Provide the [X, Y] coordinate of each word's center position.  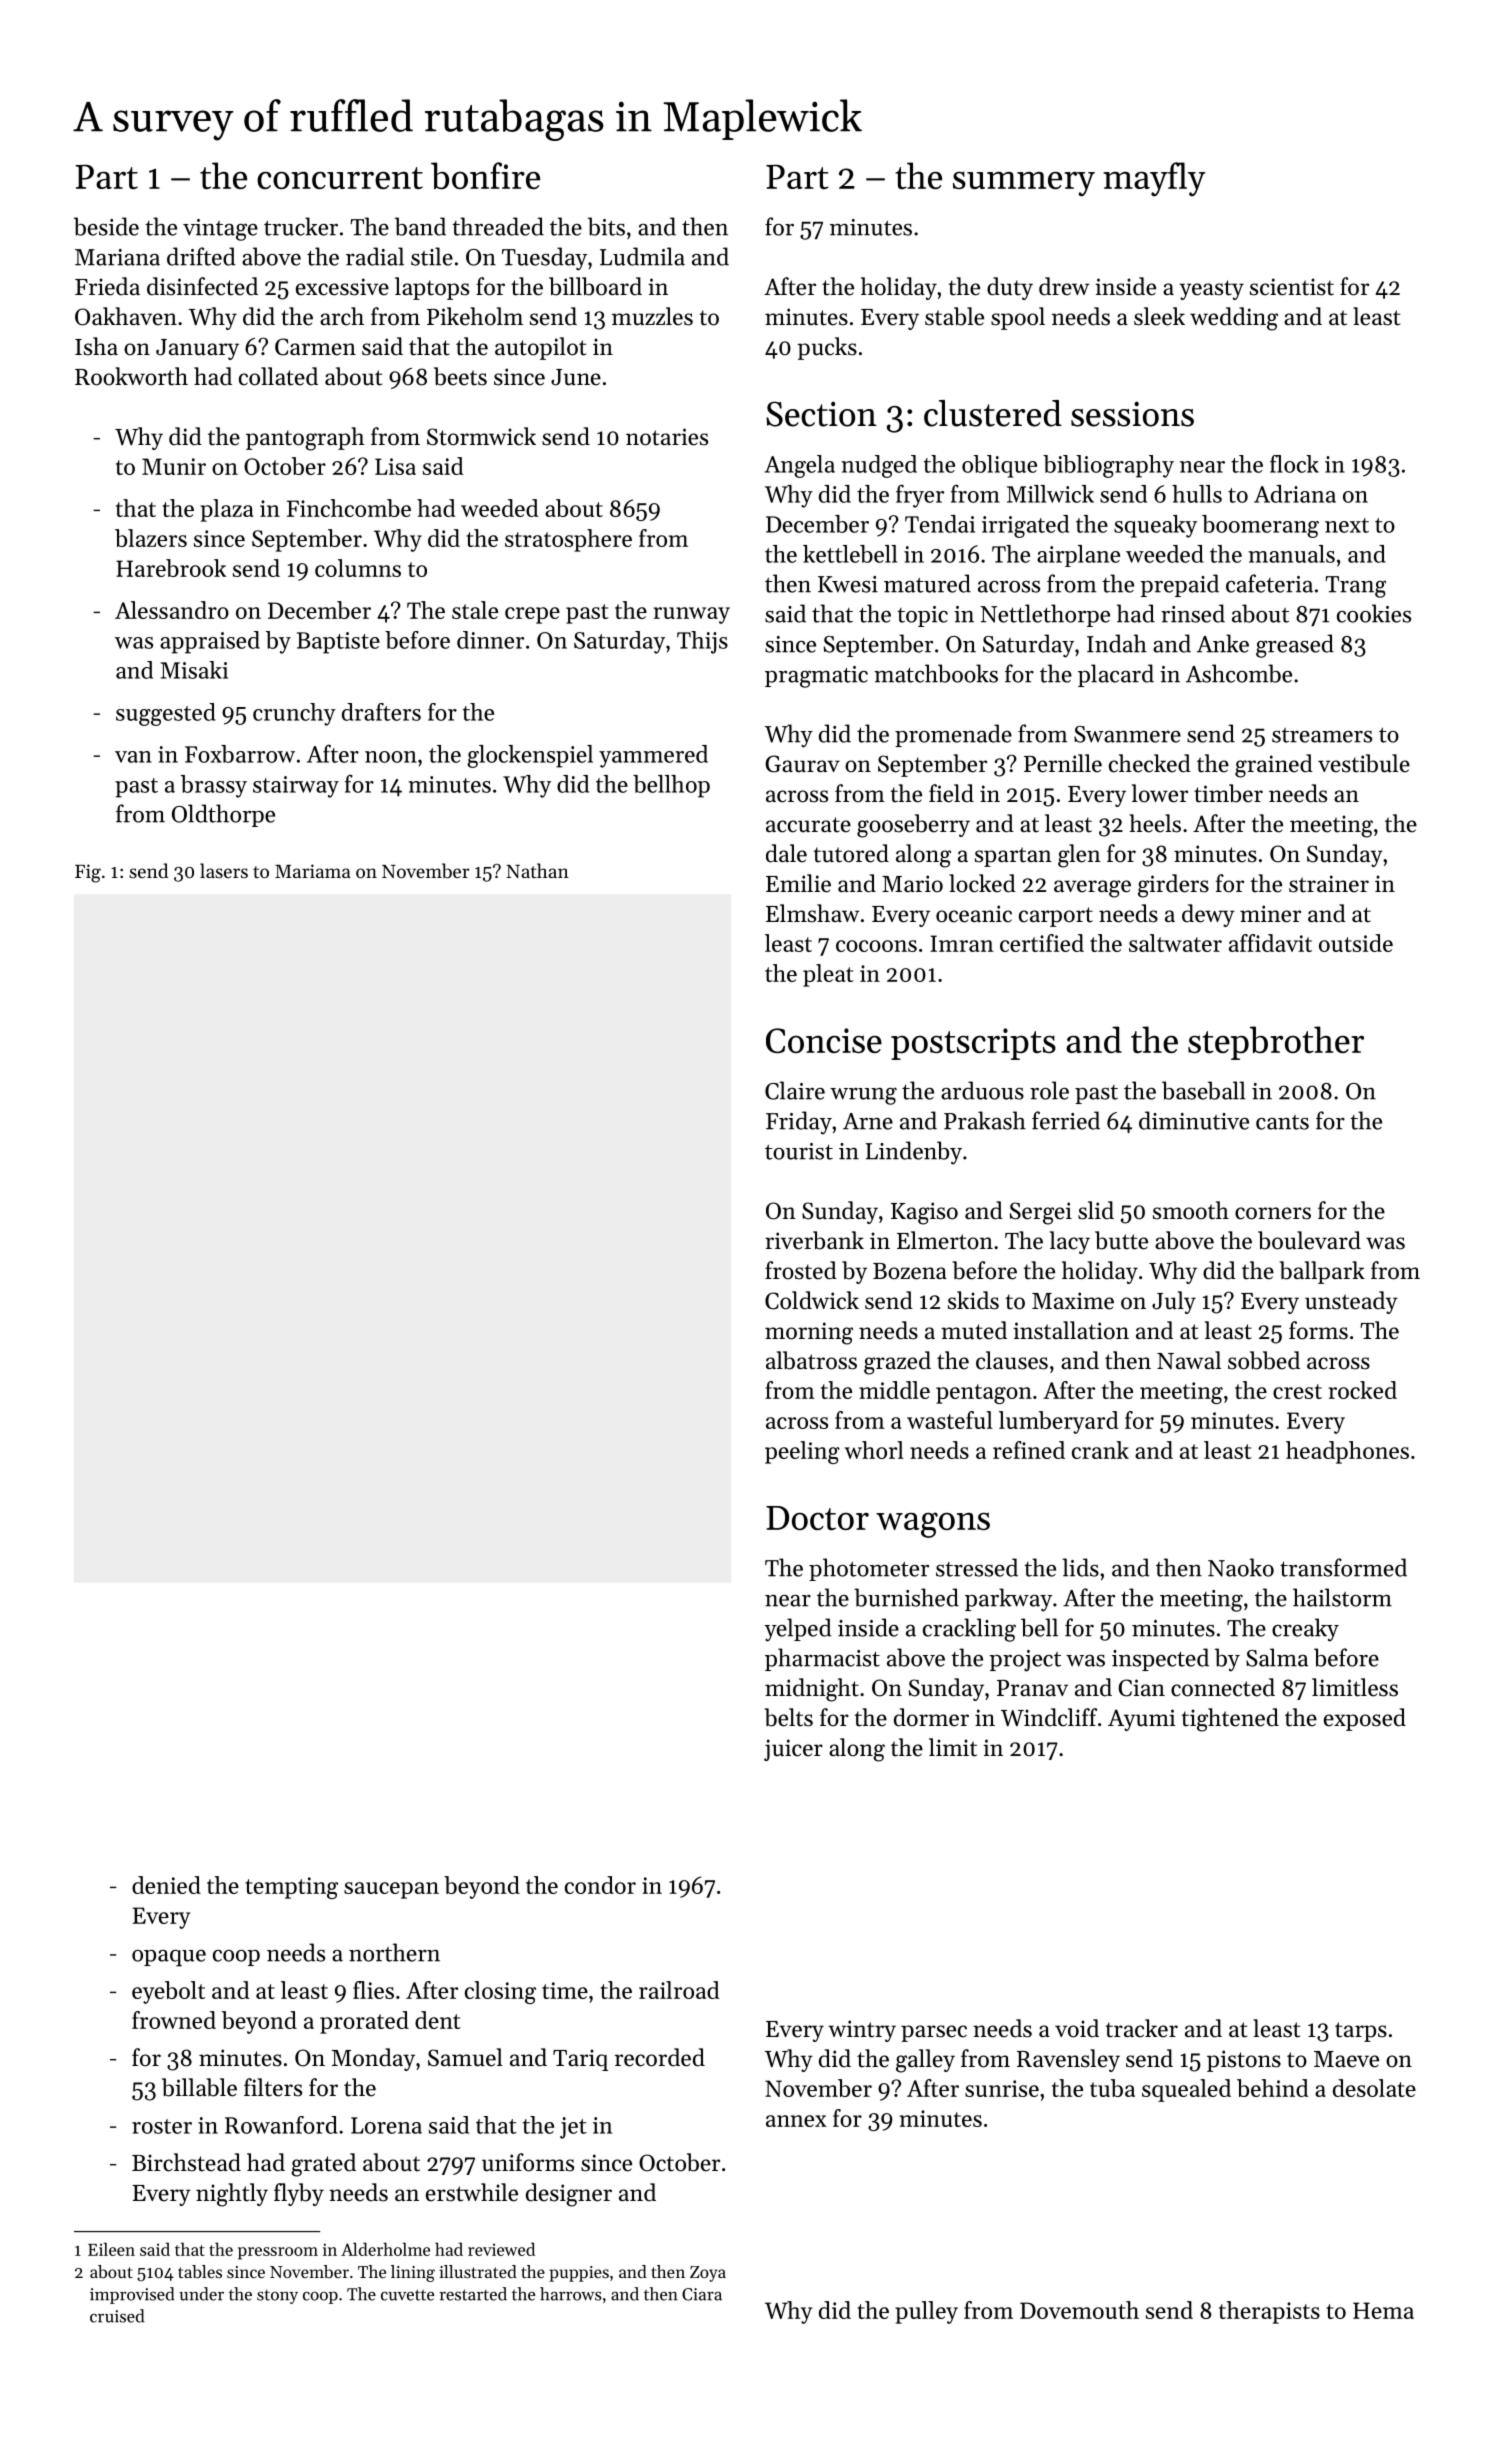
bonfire [485, 175]
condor [600, 1885]
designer [569, 2195]
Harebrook [171, 568]
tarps [1361, 2032]
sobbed [1264, 1360]
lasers [224, 870]
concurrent [340, 178]
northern [394, 1952]
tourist [799, 1151]
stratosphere [568, 540]
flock [1294, 464]
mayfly [1154, 179]
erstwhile [472, 2192]
